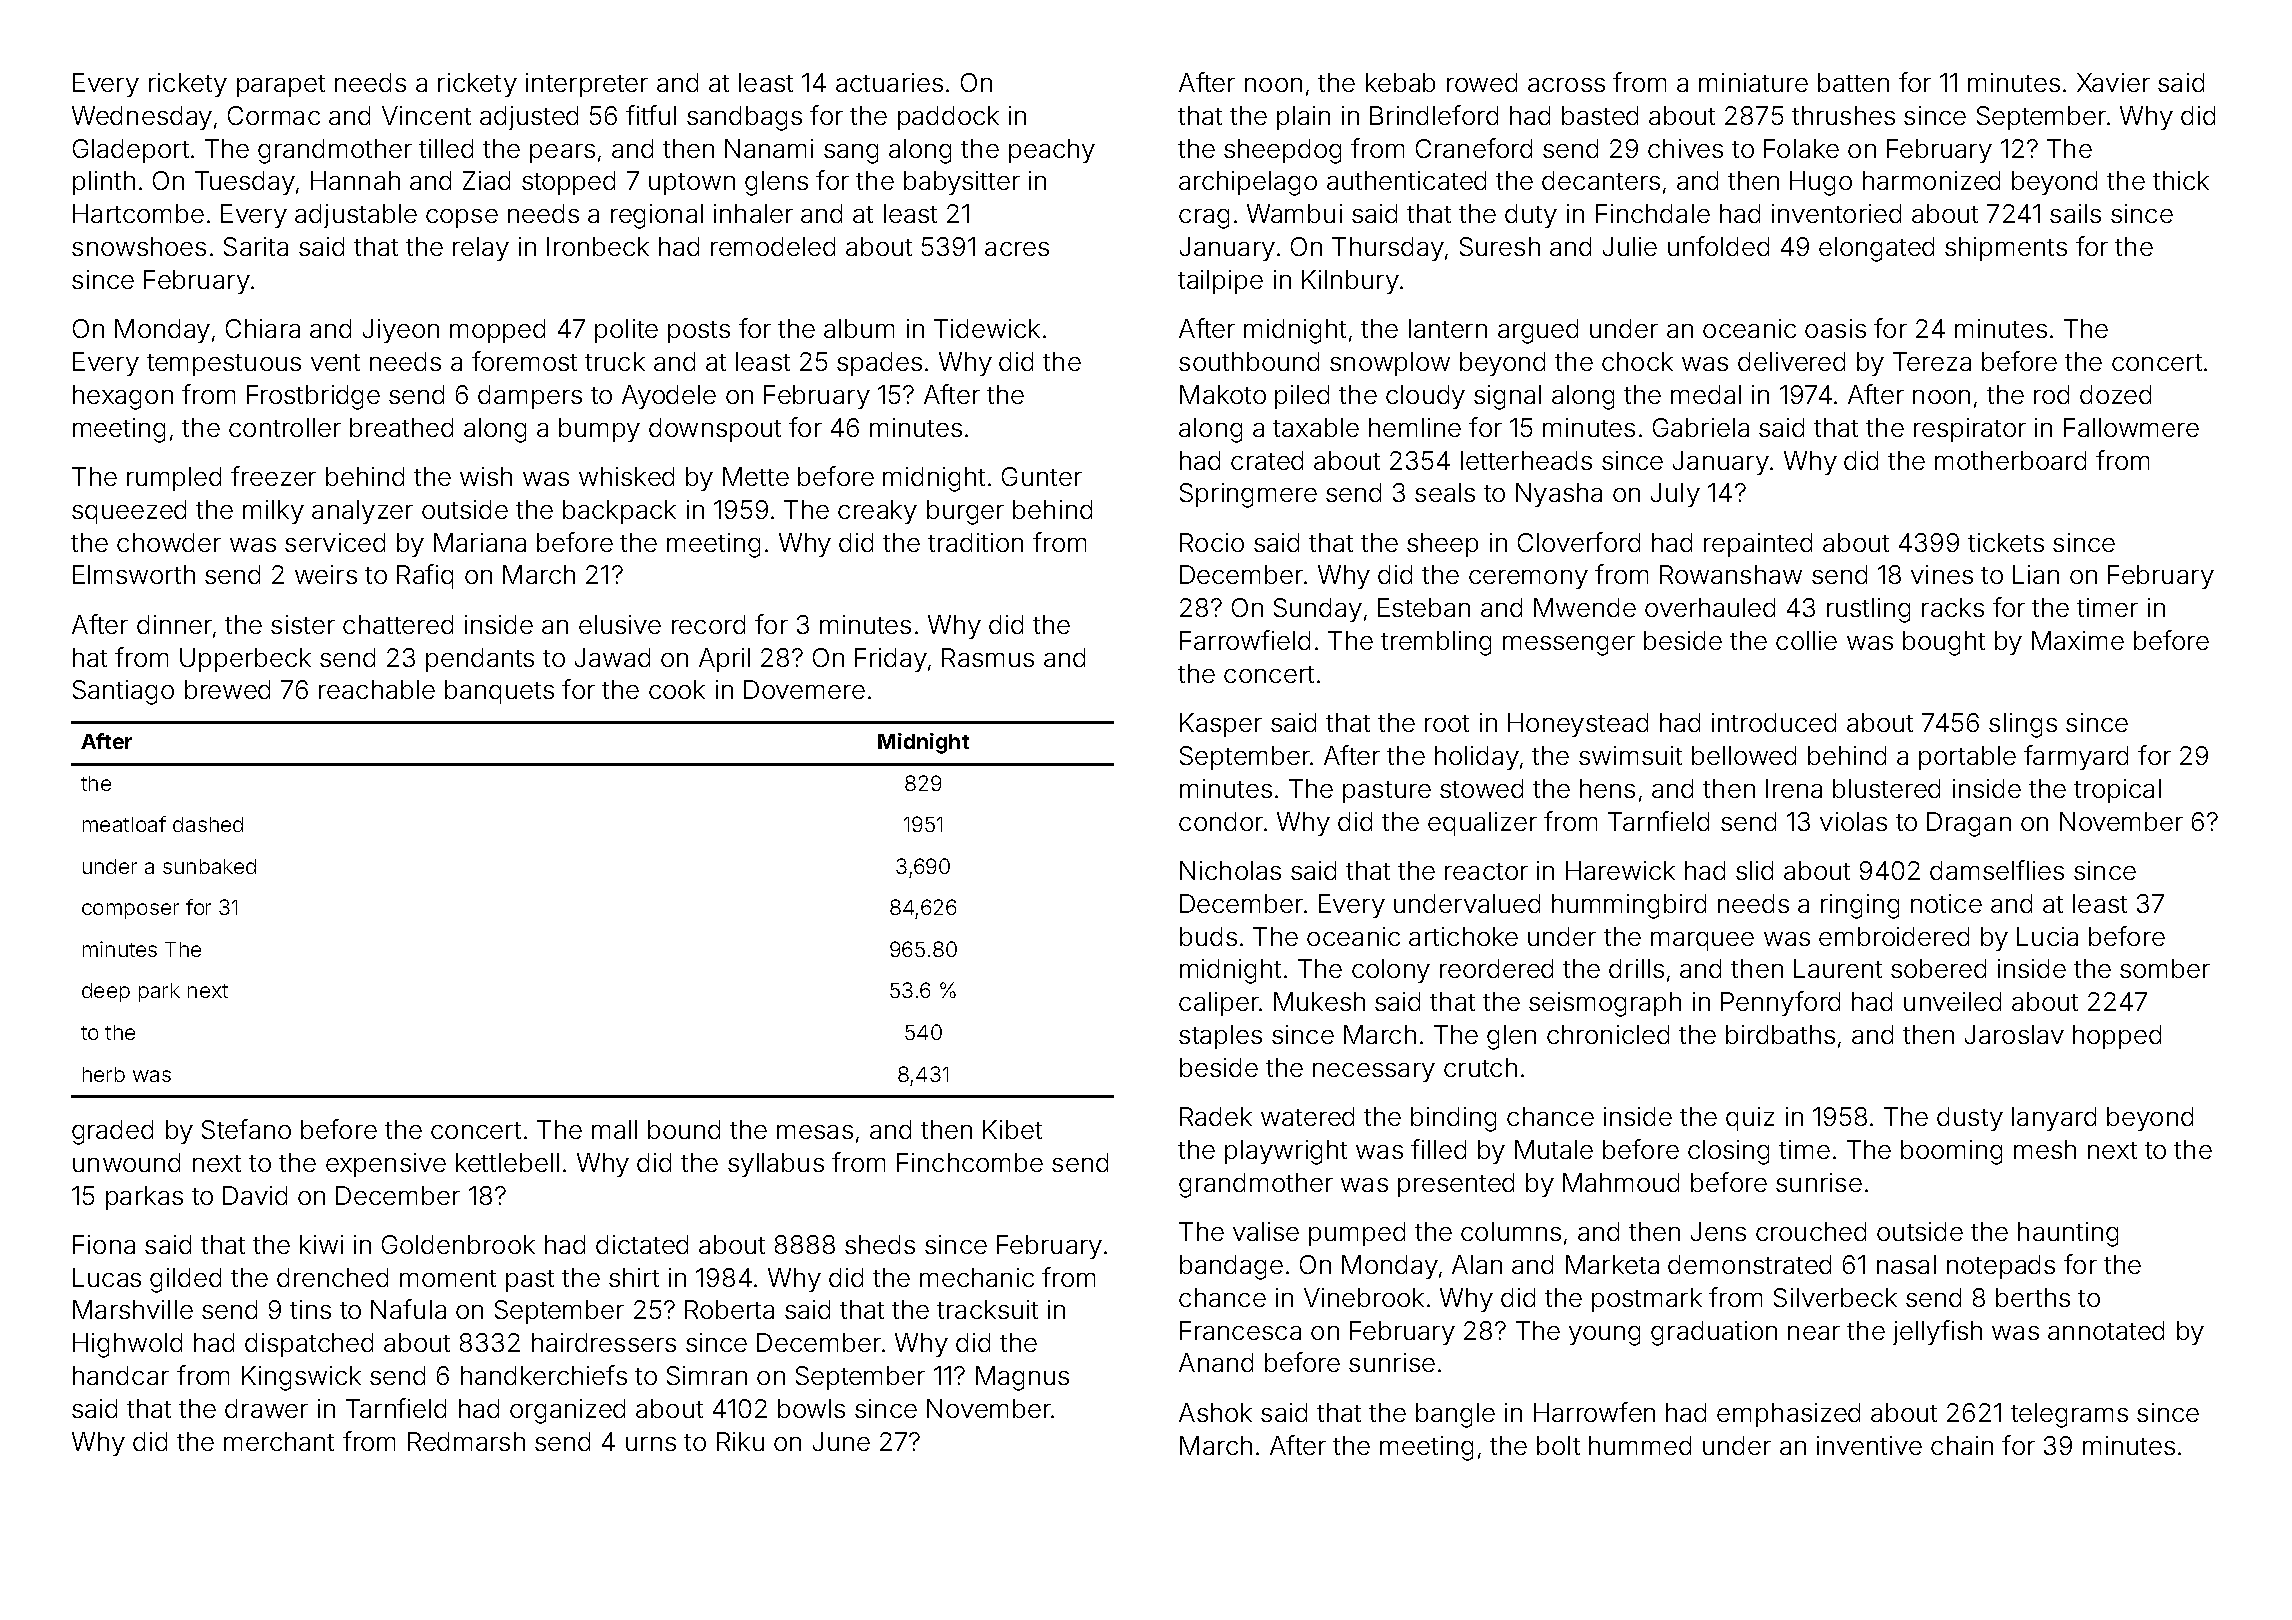 The width and height of the screenshot is (2292, 1620). I want to click on Dovemere, so click(804, 689).
